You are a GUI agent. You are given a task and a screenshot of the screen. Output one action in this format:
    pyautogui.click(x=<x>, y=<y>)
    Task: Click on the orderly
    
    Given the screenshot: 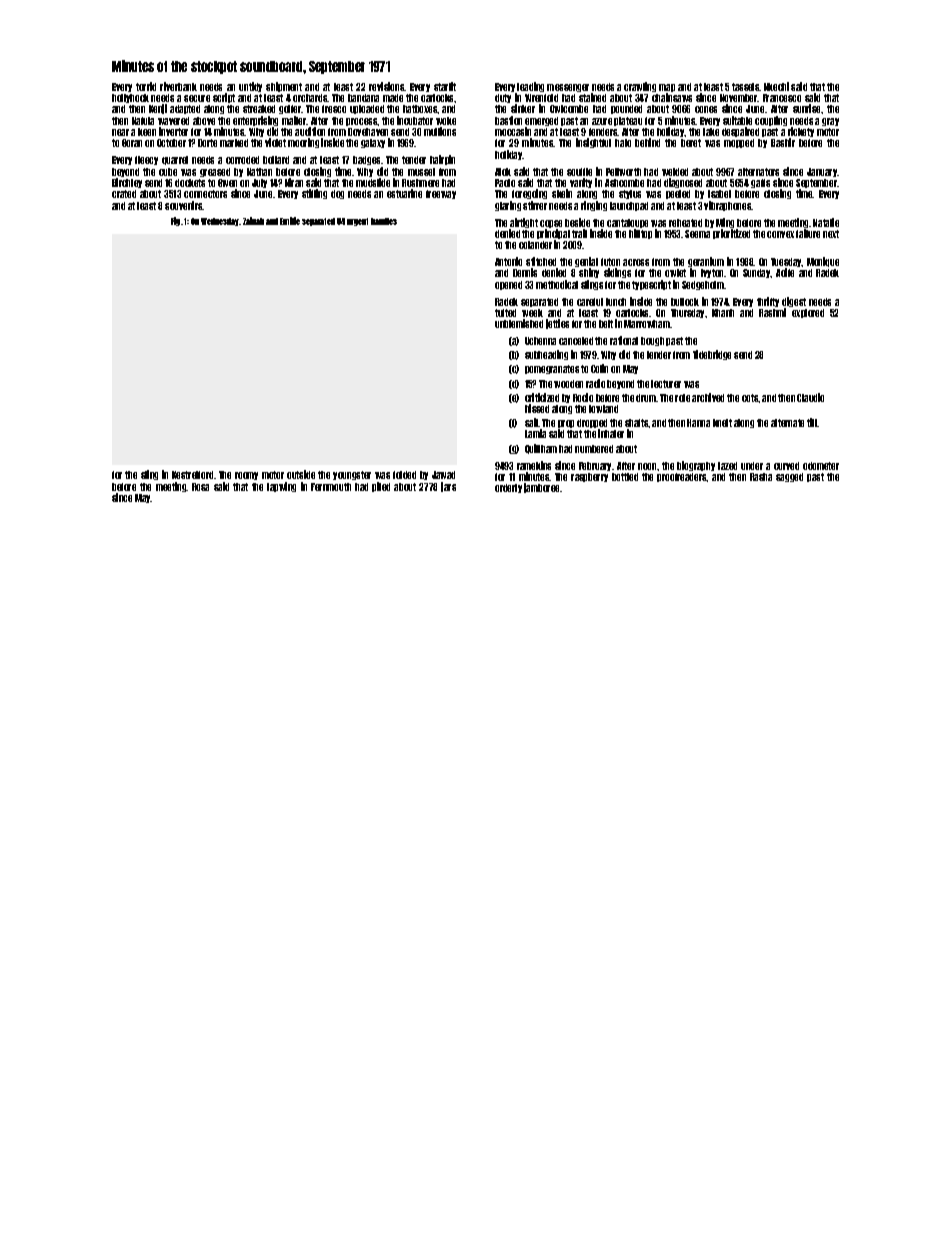 What is the action you would take?
    pyautogui.click(x=508, y=488)
